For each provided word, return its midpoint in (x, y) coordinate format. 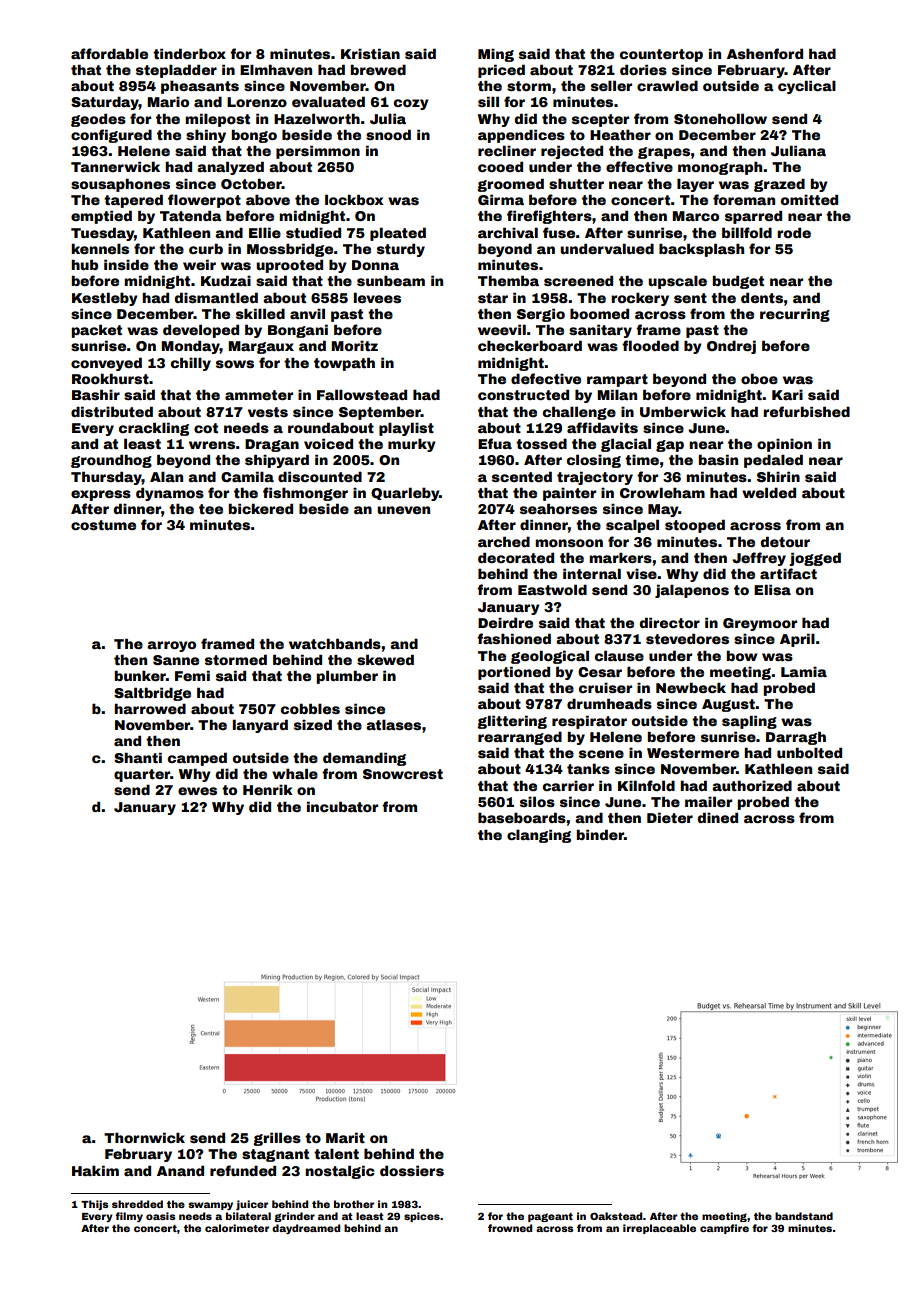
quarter (142, 775)
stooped (695, 526)
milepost (217, 120)
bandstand (804, 1216)
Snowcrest (403, 774)
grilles (277, 1139)
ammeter (259, 395)
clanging (539, 836)
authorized (752, 785)
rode (794, 232)
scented (522, 476)
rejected (572, 152)
